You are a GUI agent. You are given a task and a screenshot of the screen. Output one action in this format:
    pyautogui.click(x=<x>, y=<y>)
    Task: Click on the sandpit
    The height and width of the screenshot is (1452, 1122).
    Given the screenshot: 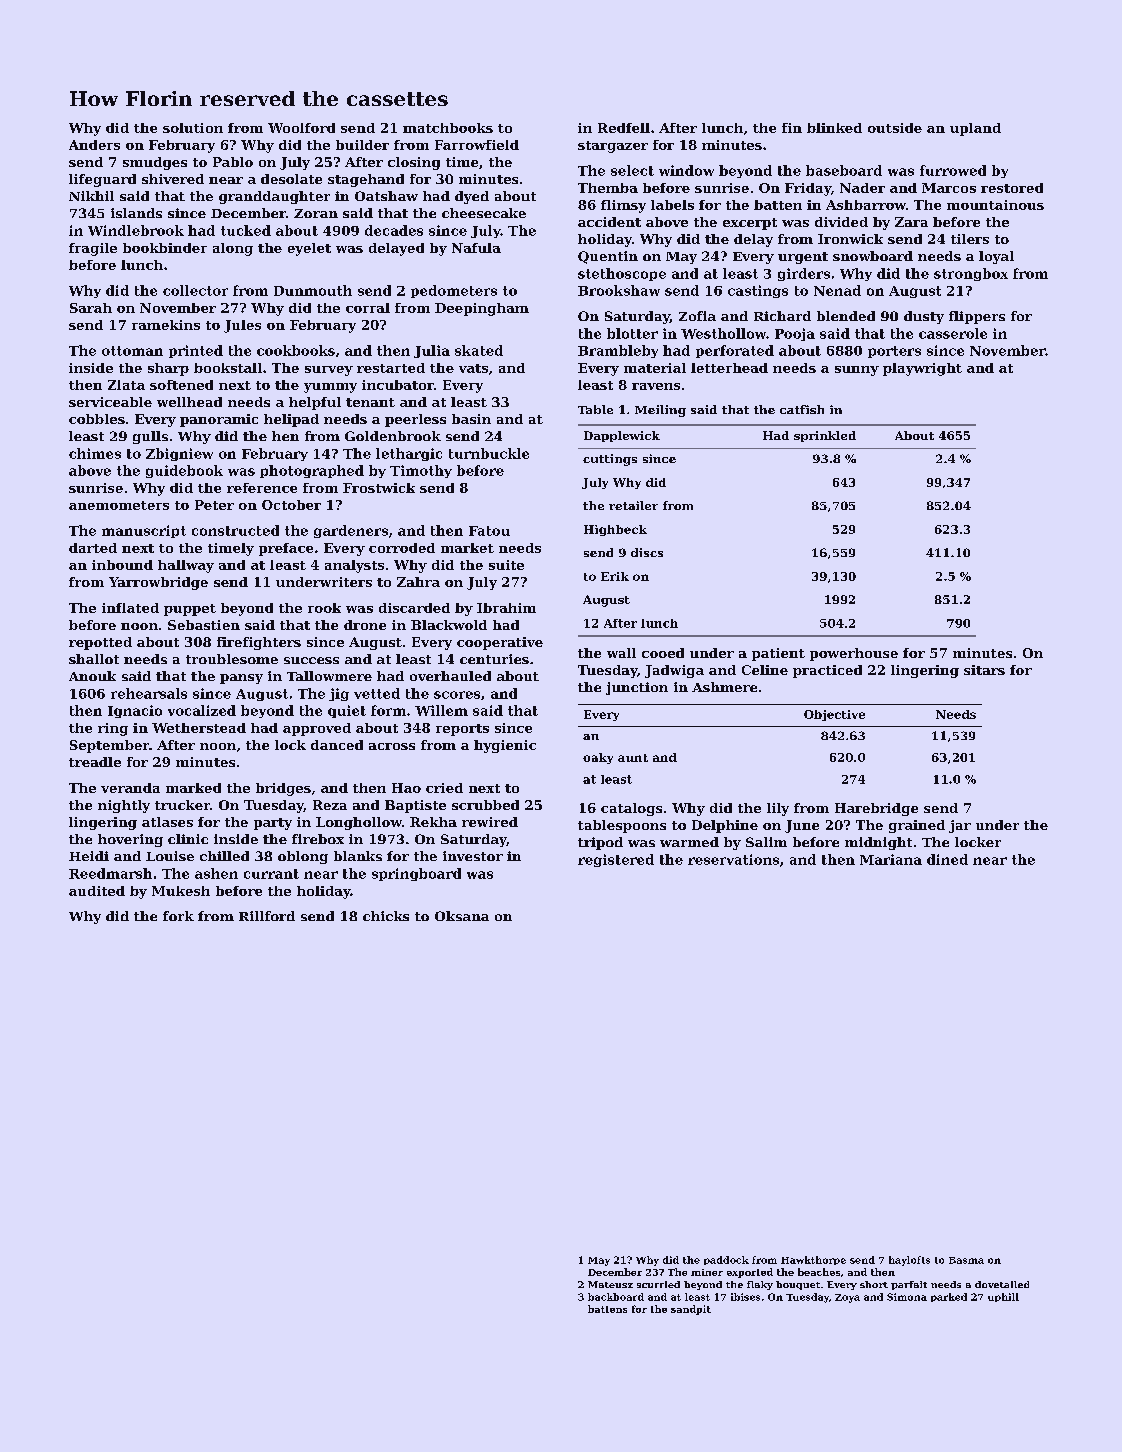 What is the action you would take?
    pyautogui.click(x=691, y=1310)
